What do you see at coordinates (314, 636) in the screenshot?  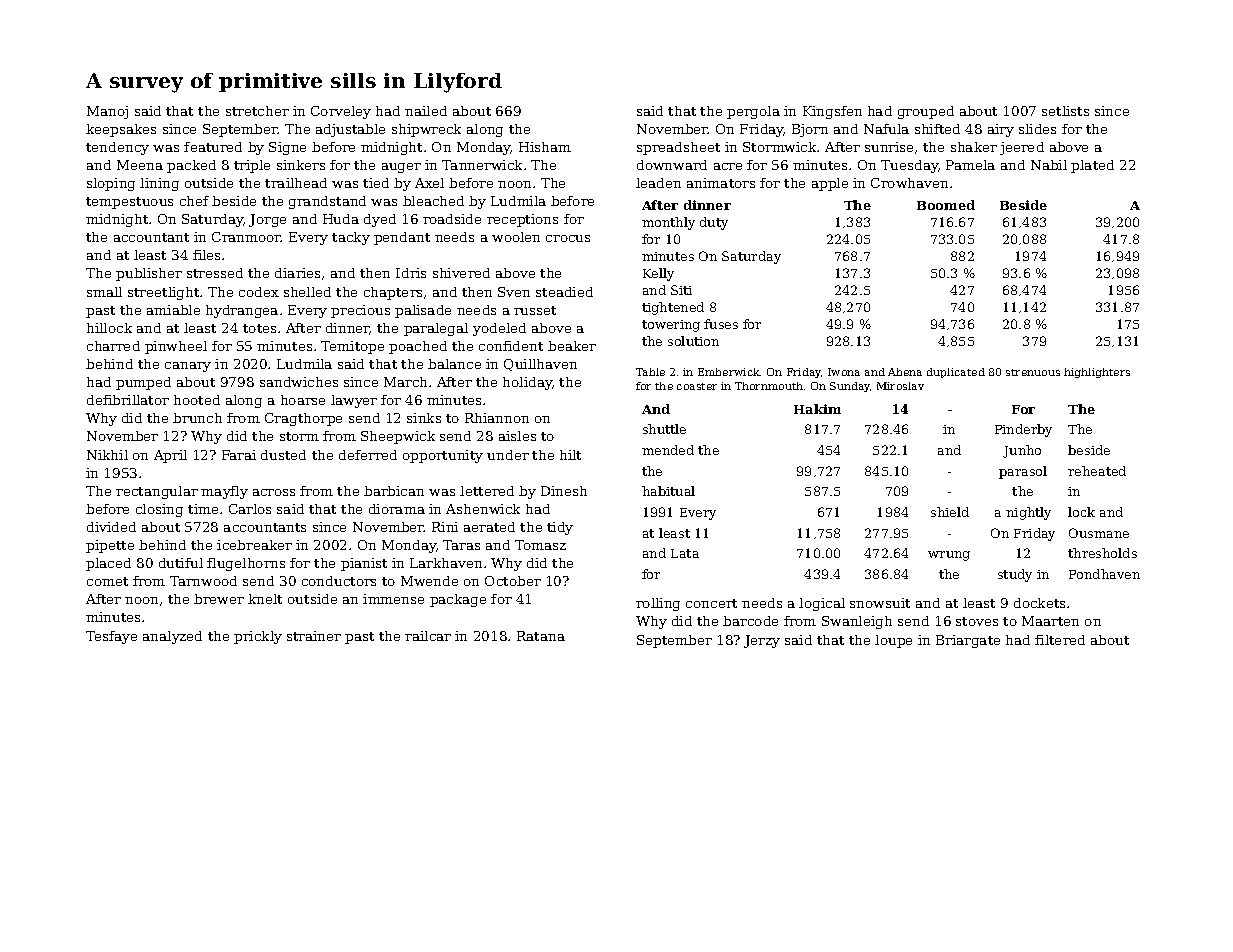 I see `strainer` at bounding box center [314, 636].
